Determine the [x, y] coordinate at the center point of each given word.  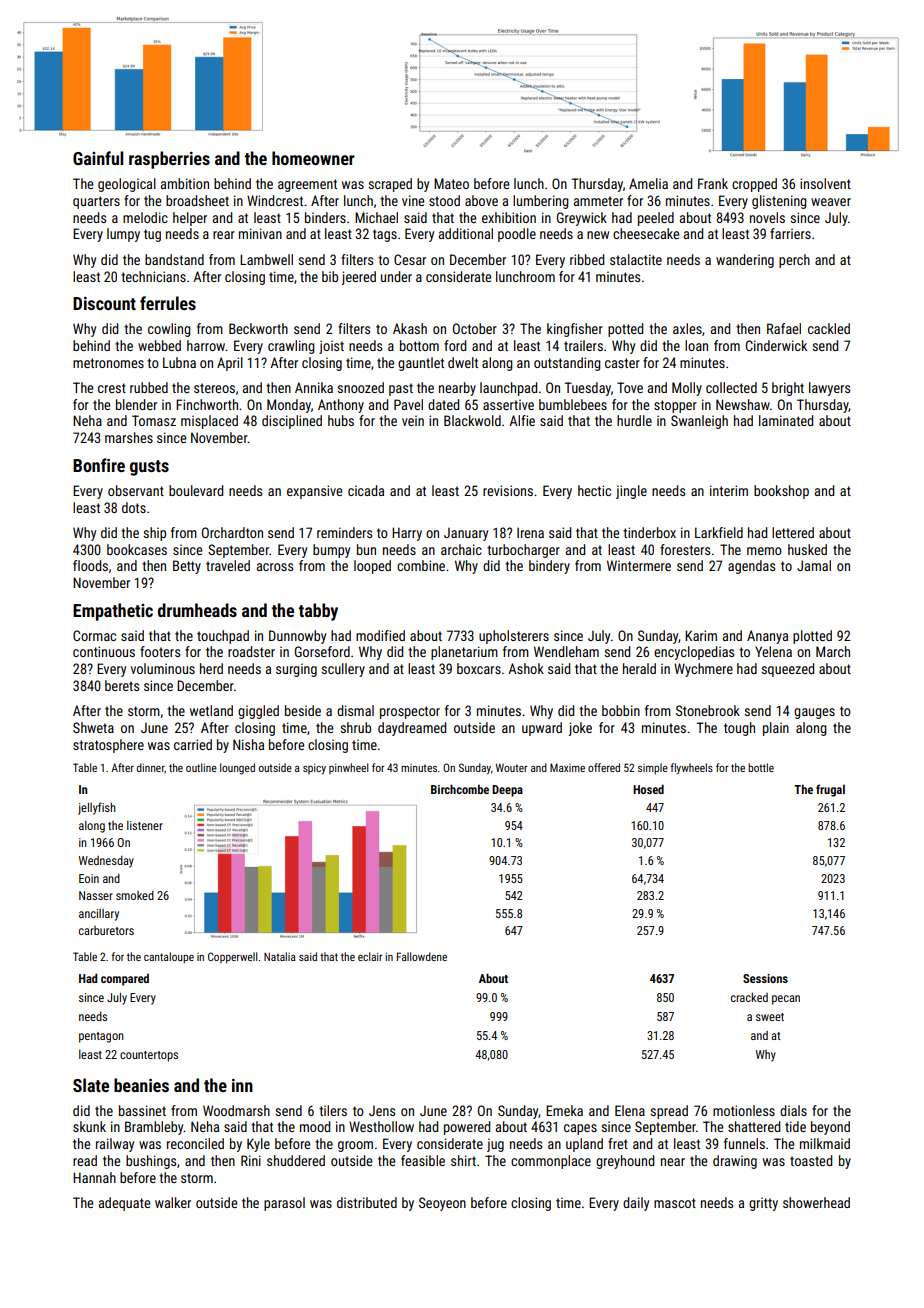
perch [794, 261]
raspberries [169, 160]
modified [380, 635]
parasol [284, 1204]
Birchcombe [460, 789]
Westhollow [381, 1126]
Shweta [93, 727]
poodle [517, 235]
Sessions [765, 978]
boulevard [196, 490]
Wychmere [703, 670]
